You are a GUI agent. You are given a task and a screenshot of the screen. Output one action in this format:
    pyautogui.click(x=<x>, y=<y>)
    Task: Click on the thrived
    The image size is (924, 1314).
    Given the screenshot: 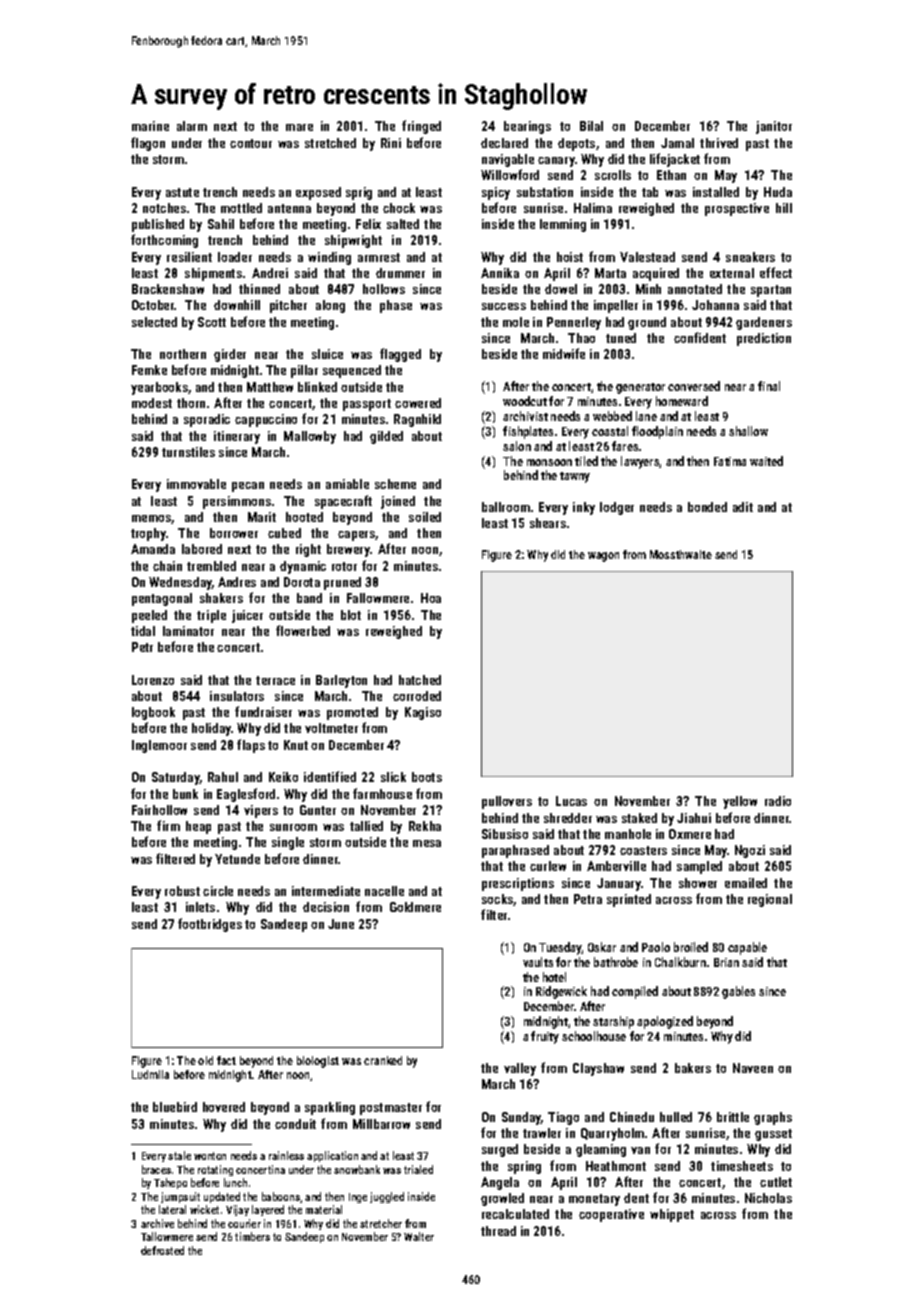 What is the action you would take?
    pyautogui.click(x=719, y=143)
